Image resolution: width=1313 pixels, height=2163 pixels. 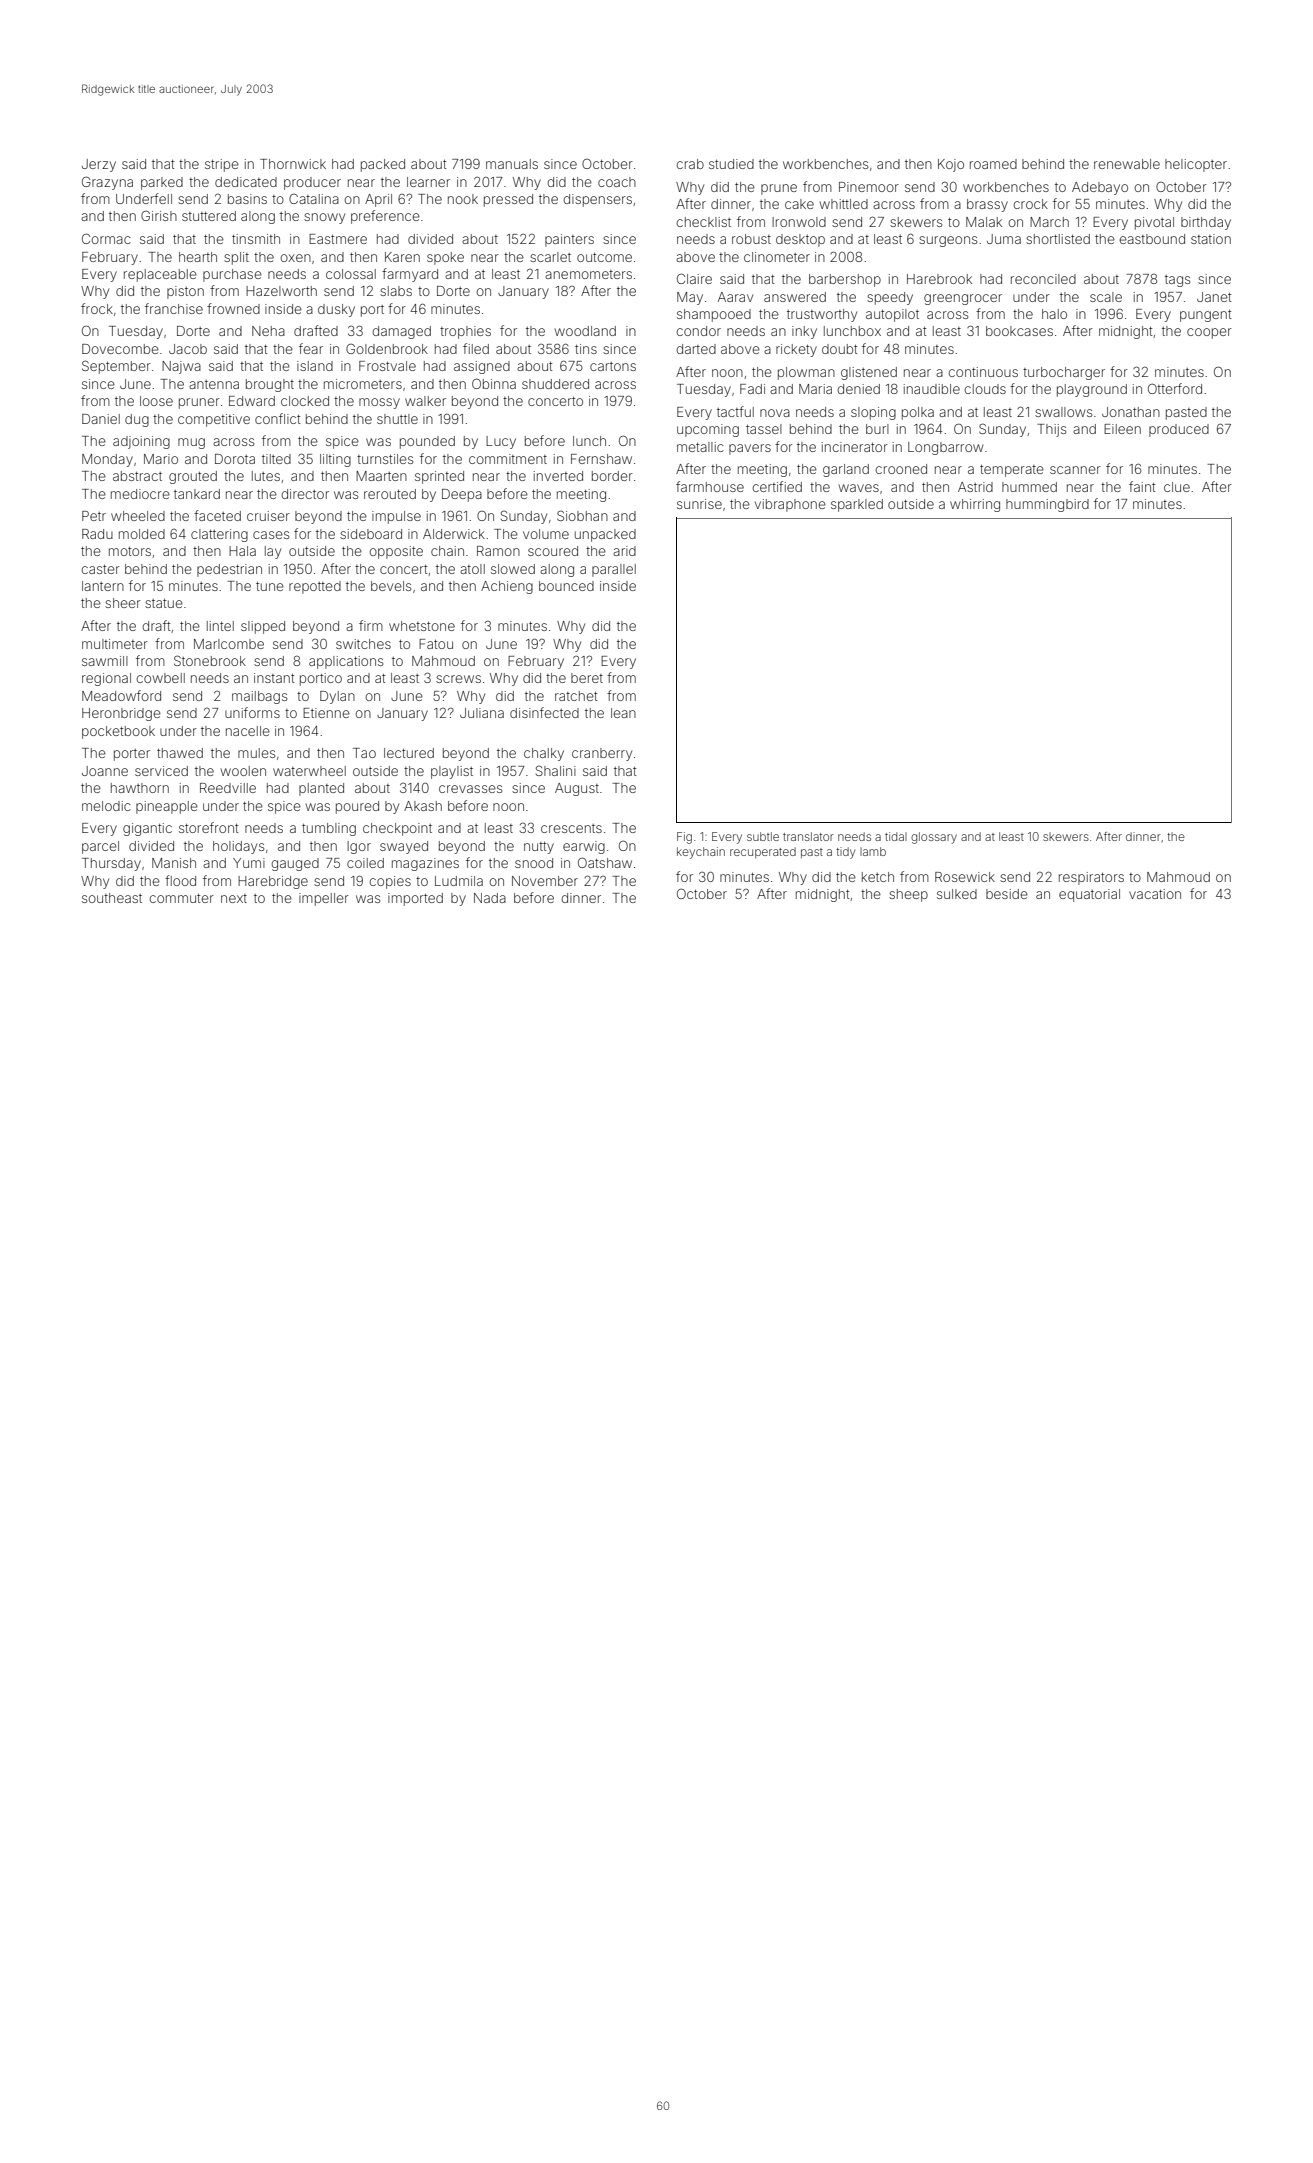 I want to click on clue, so click(x=1177, y=487).
